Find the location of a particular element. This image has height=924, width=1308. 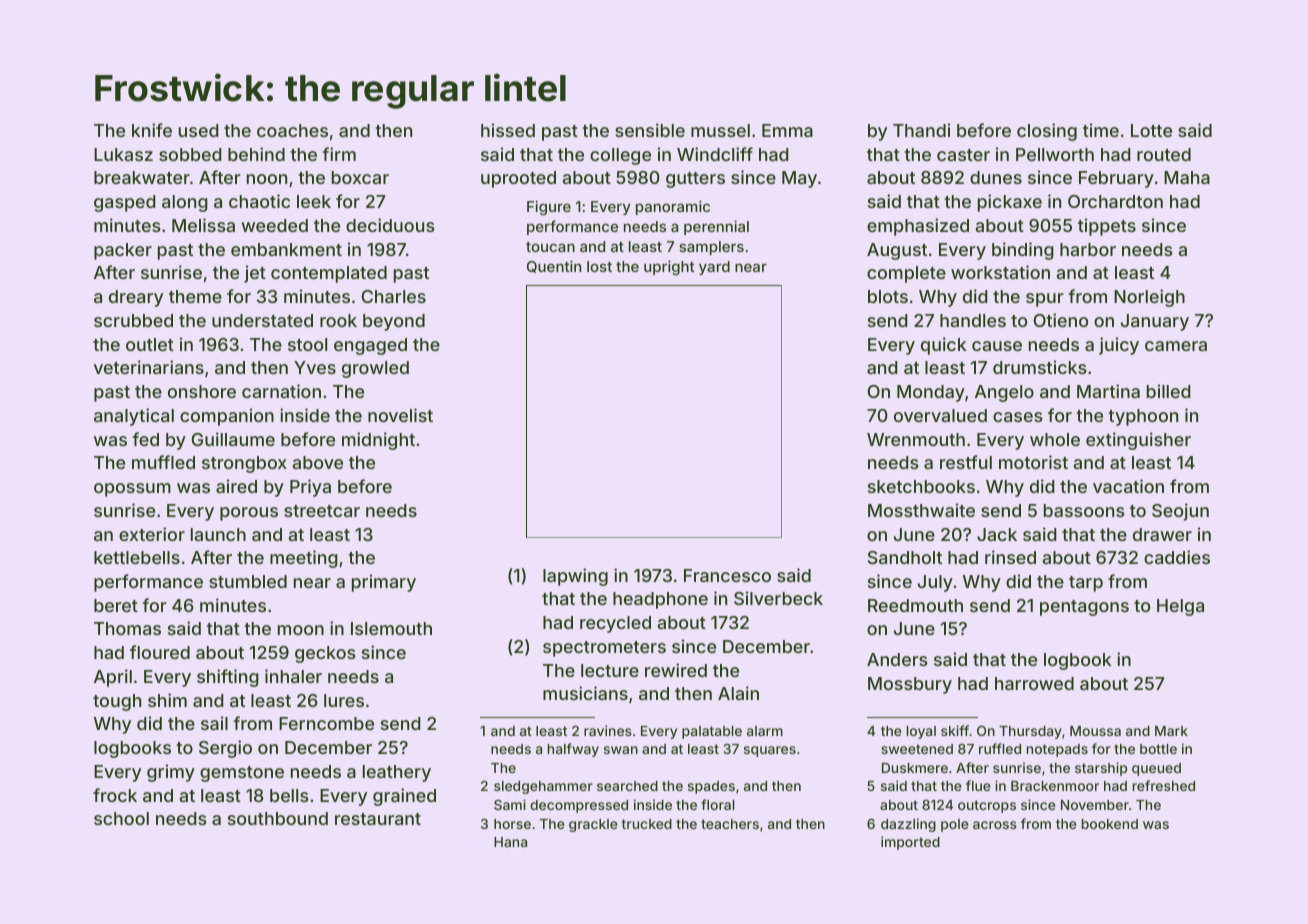

college is located at coordinates (620, 156).
